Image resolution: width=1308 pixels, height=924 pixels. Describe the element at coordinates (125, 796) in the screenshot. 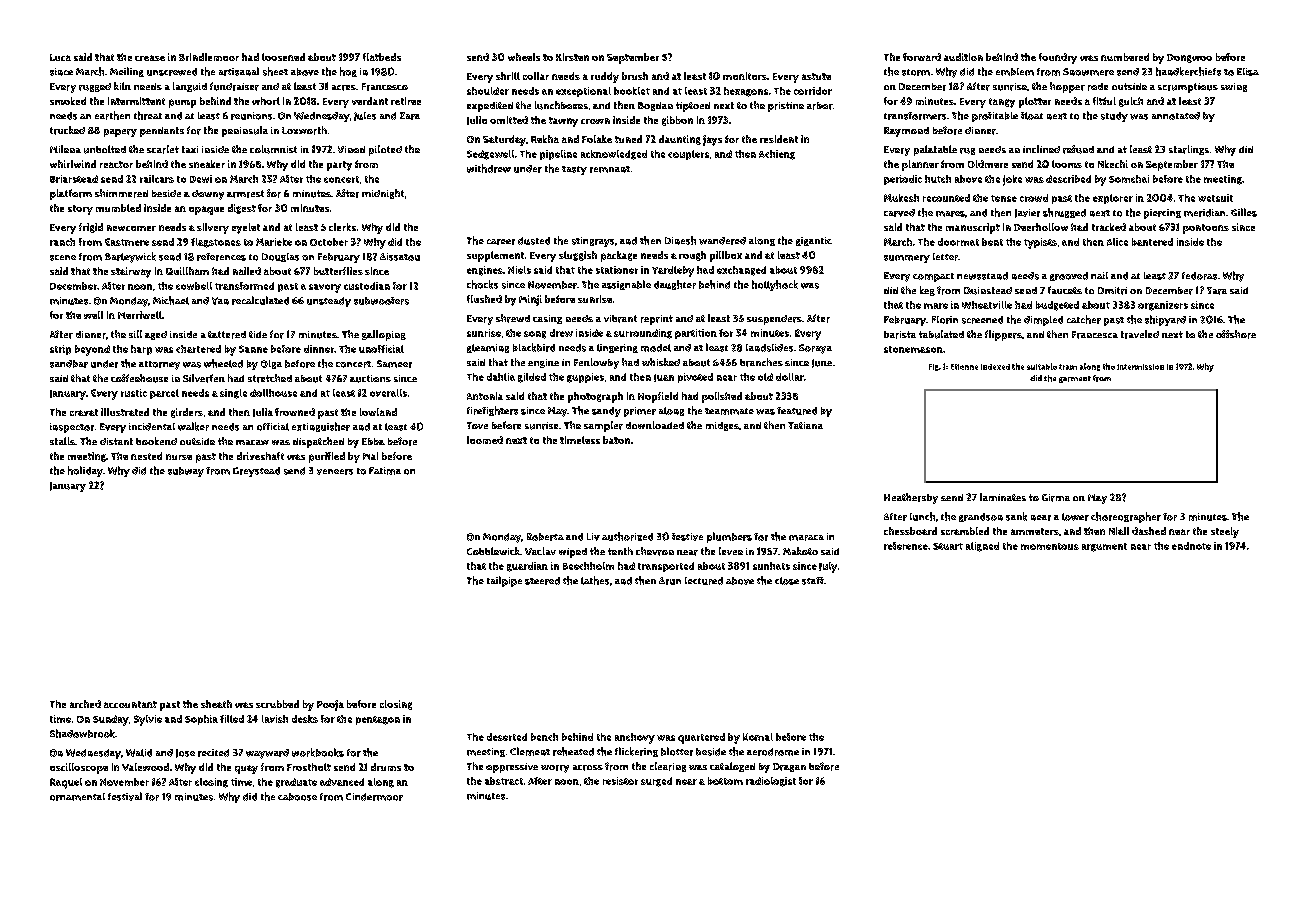

I see `festival` at that location.
